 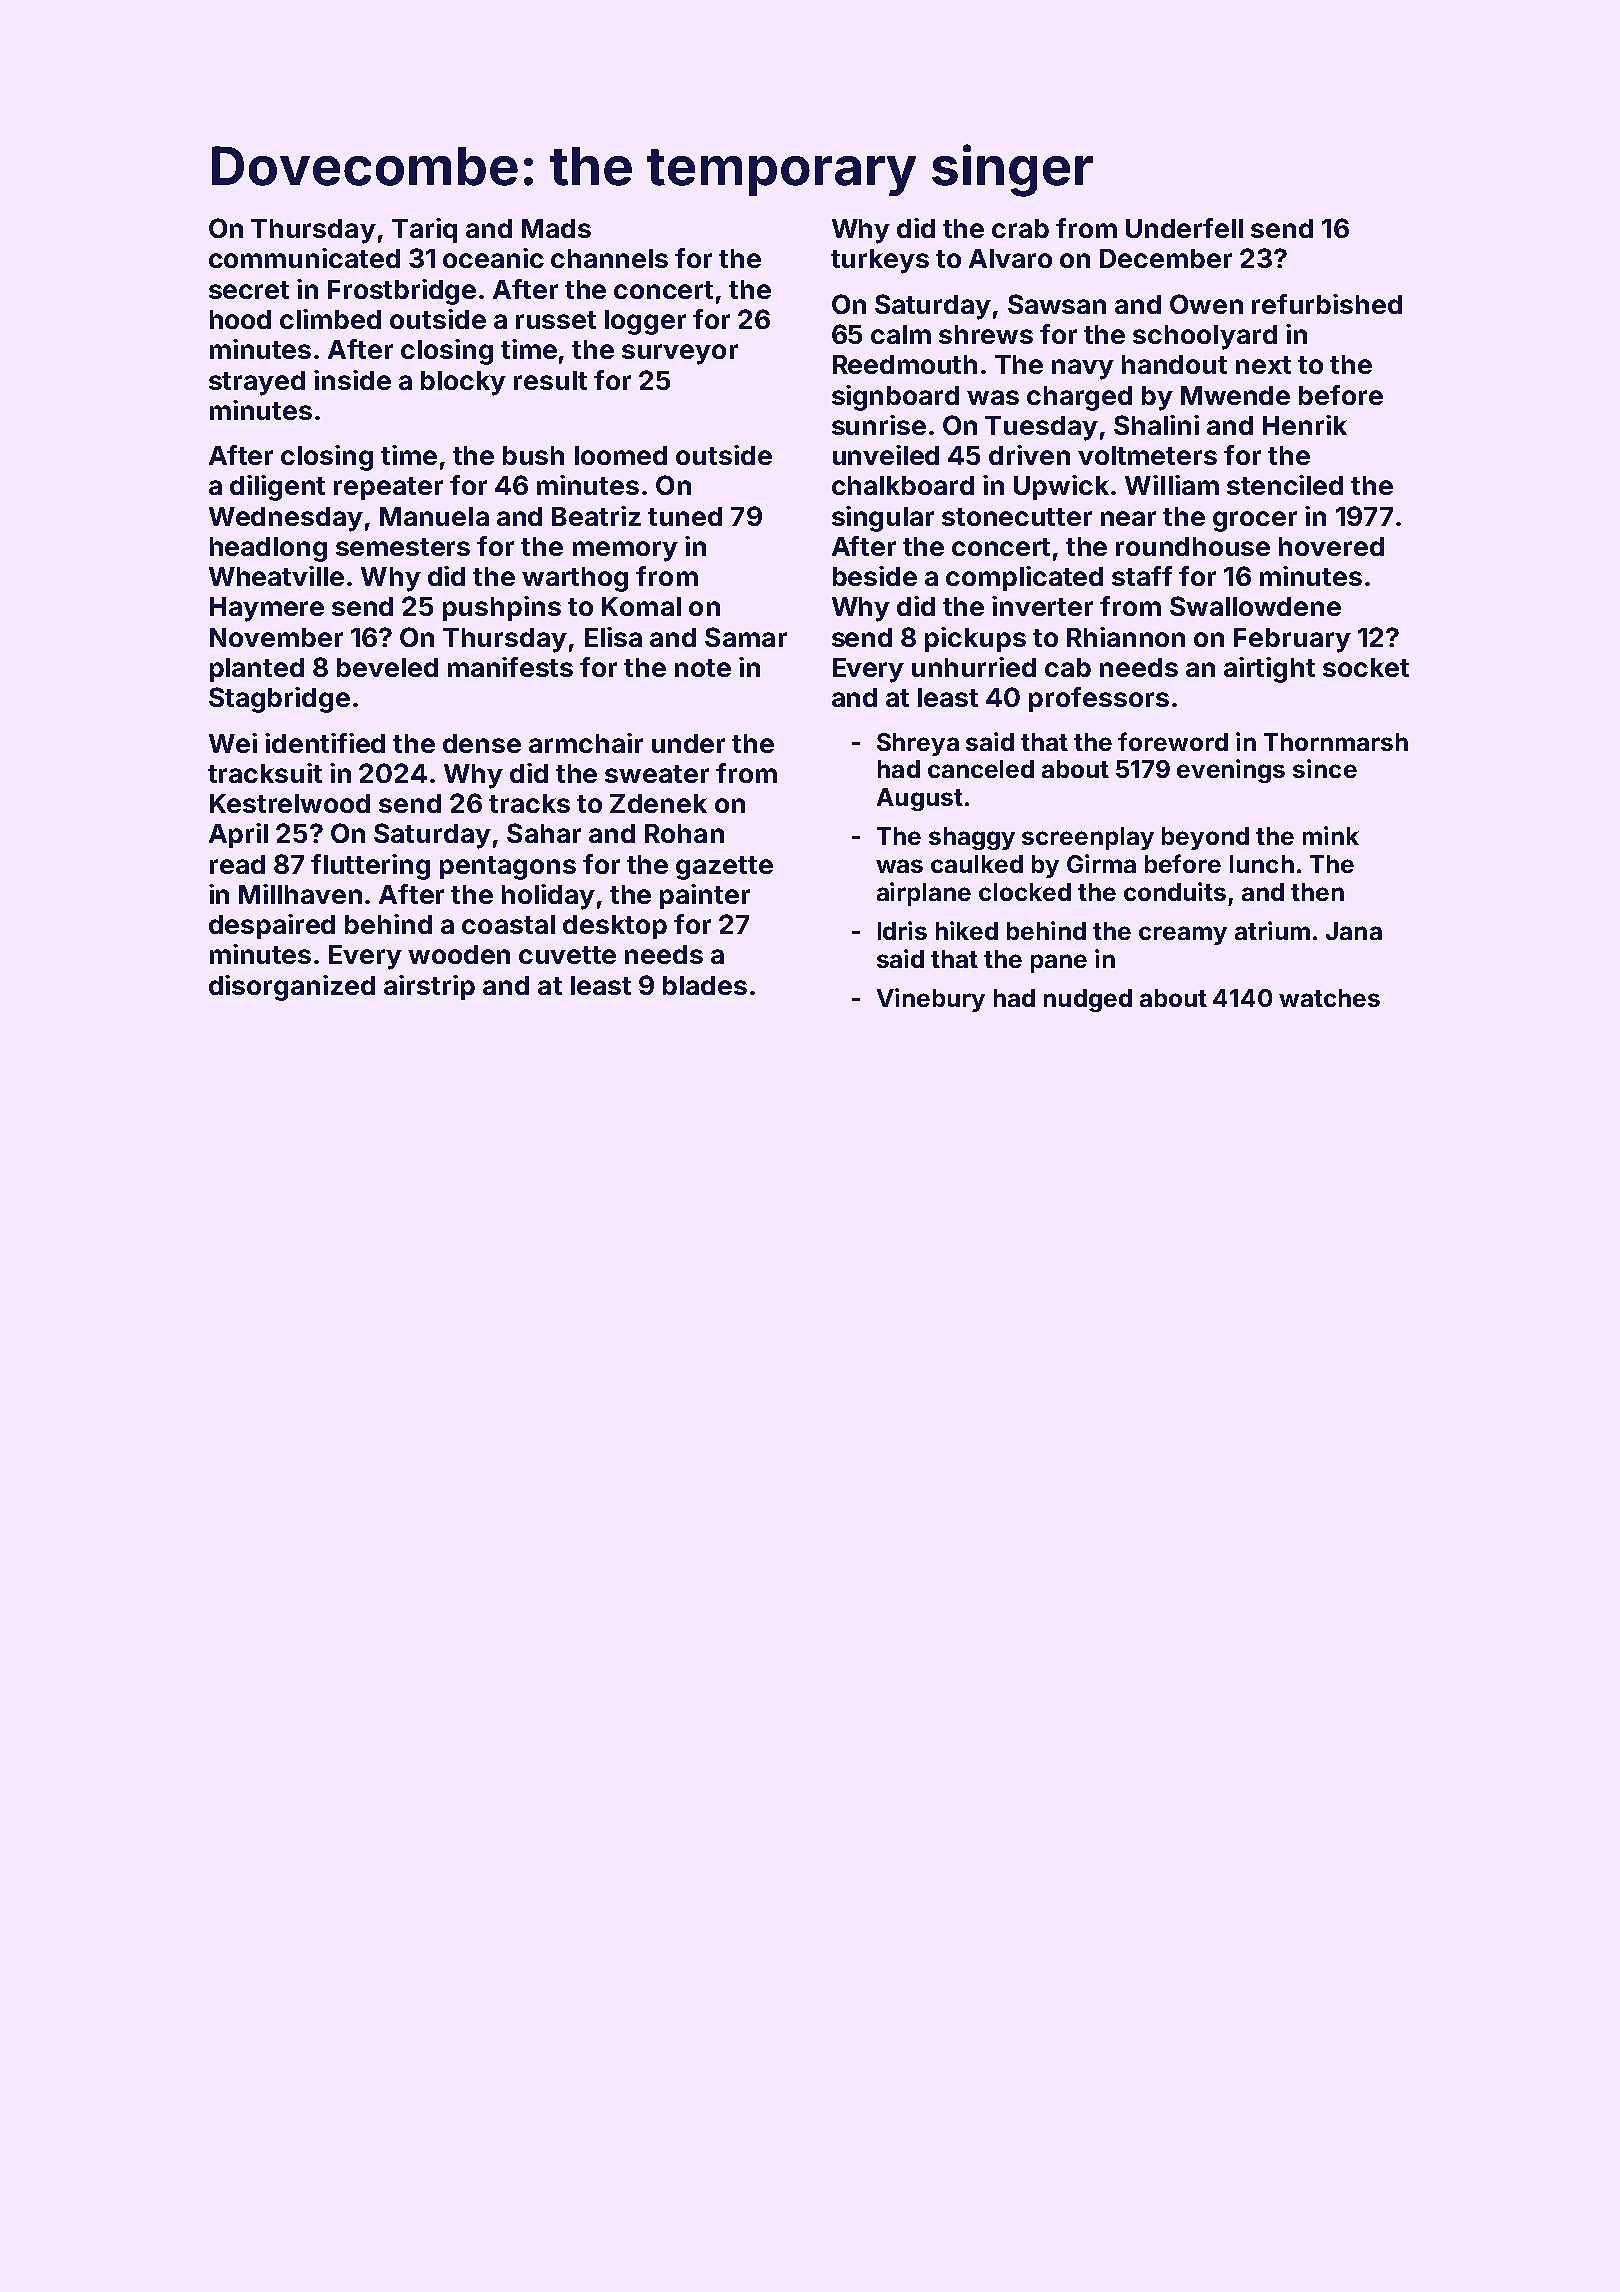 I want to click on creamy, so click(x=1183, y=935).
